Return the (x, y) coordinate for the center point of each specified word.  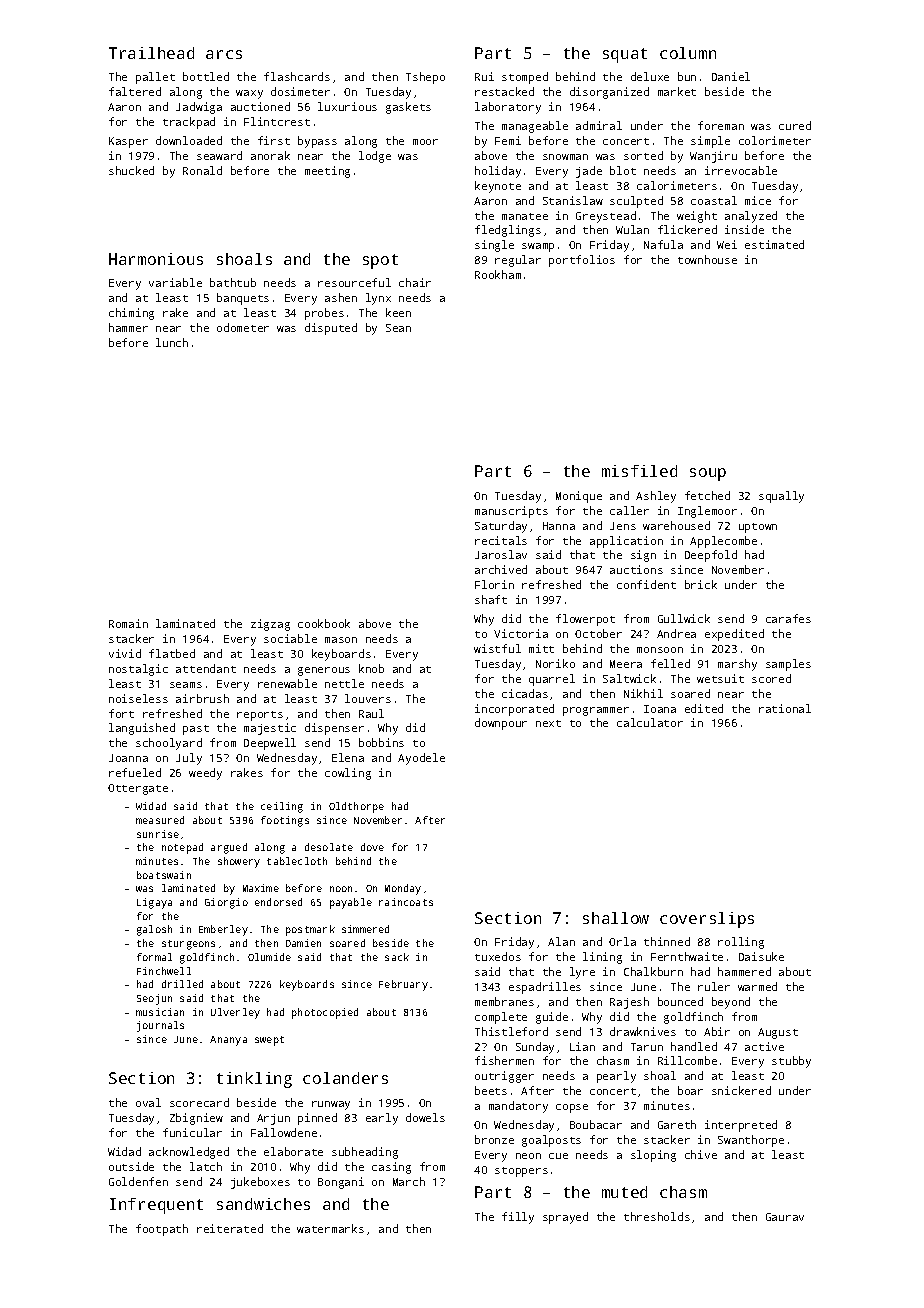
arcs (224, 54)
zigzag (270, 625)
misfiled (639, 471)
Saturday (501, 527)
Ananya (228, 1041)
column (688, 53)
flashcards (297, 76)
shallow (616, 918)
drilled (182, 984)
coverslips (707, 920)
